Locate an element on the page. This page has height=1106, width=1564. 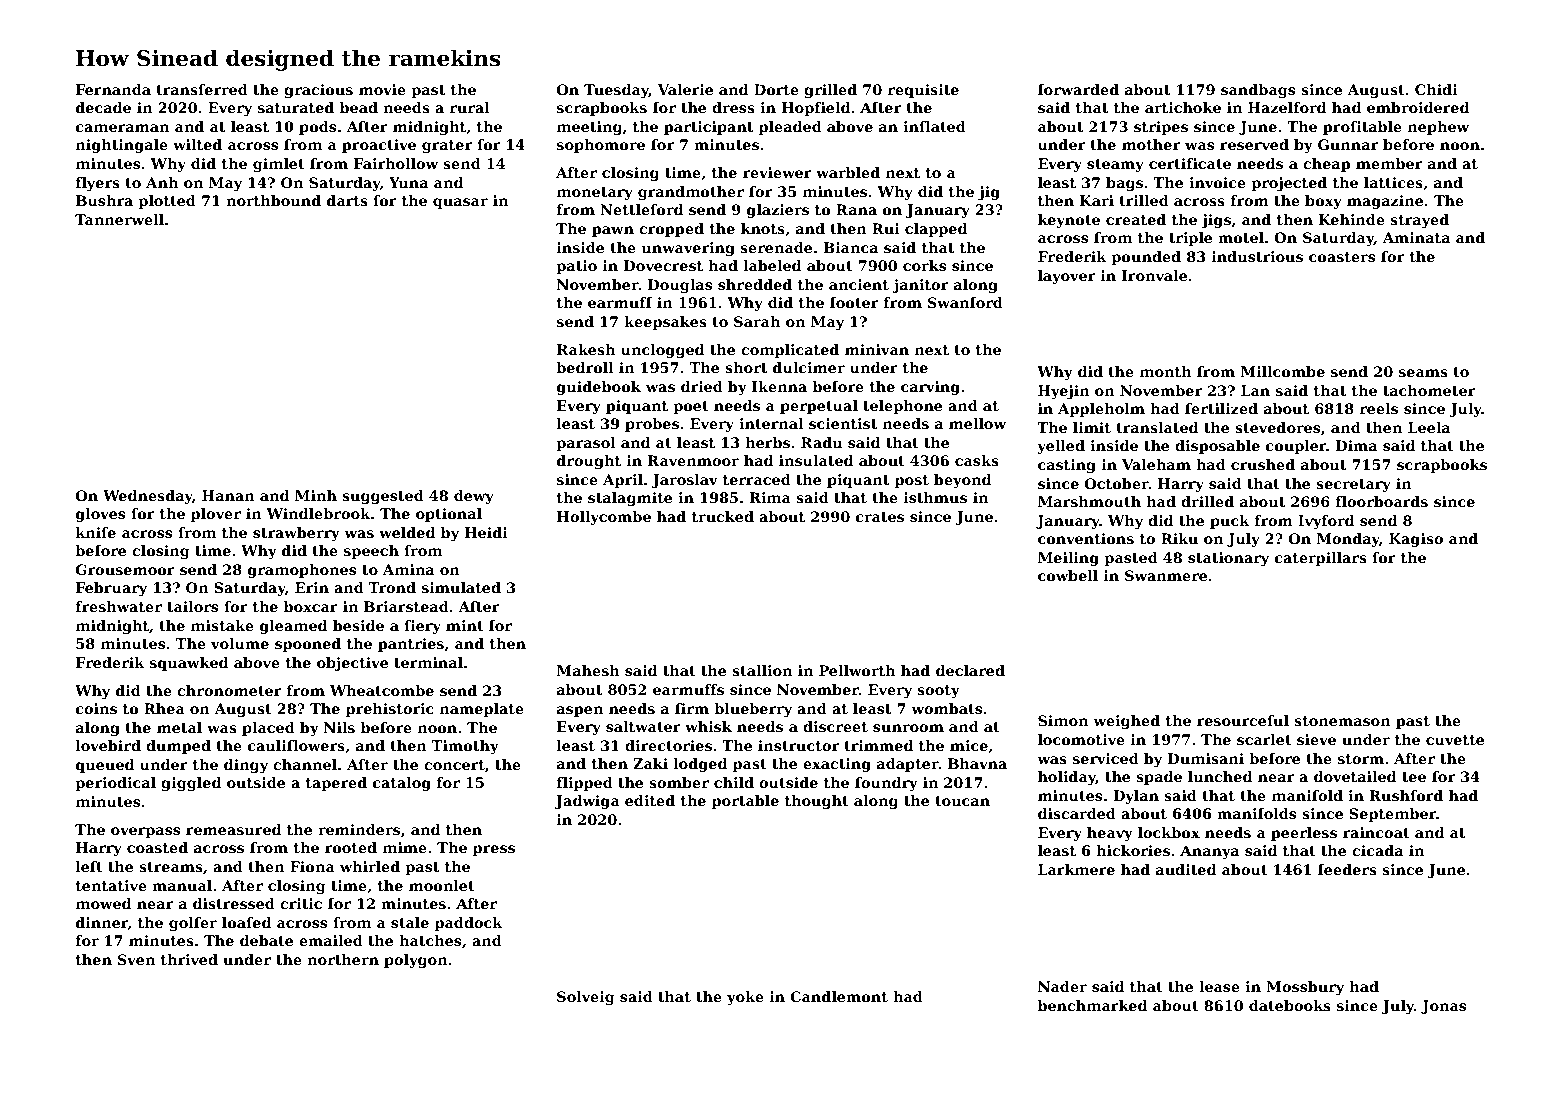
cauliflowers is located at coordinates (296, 745).
